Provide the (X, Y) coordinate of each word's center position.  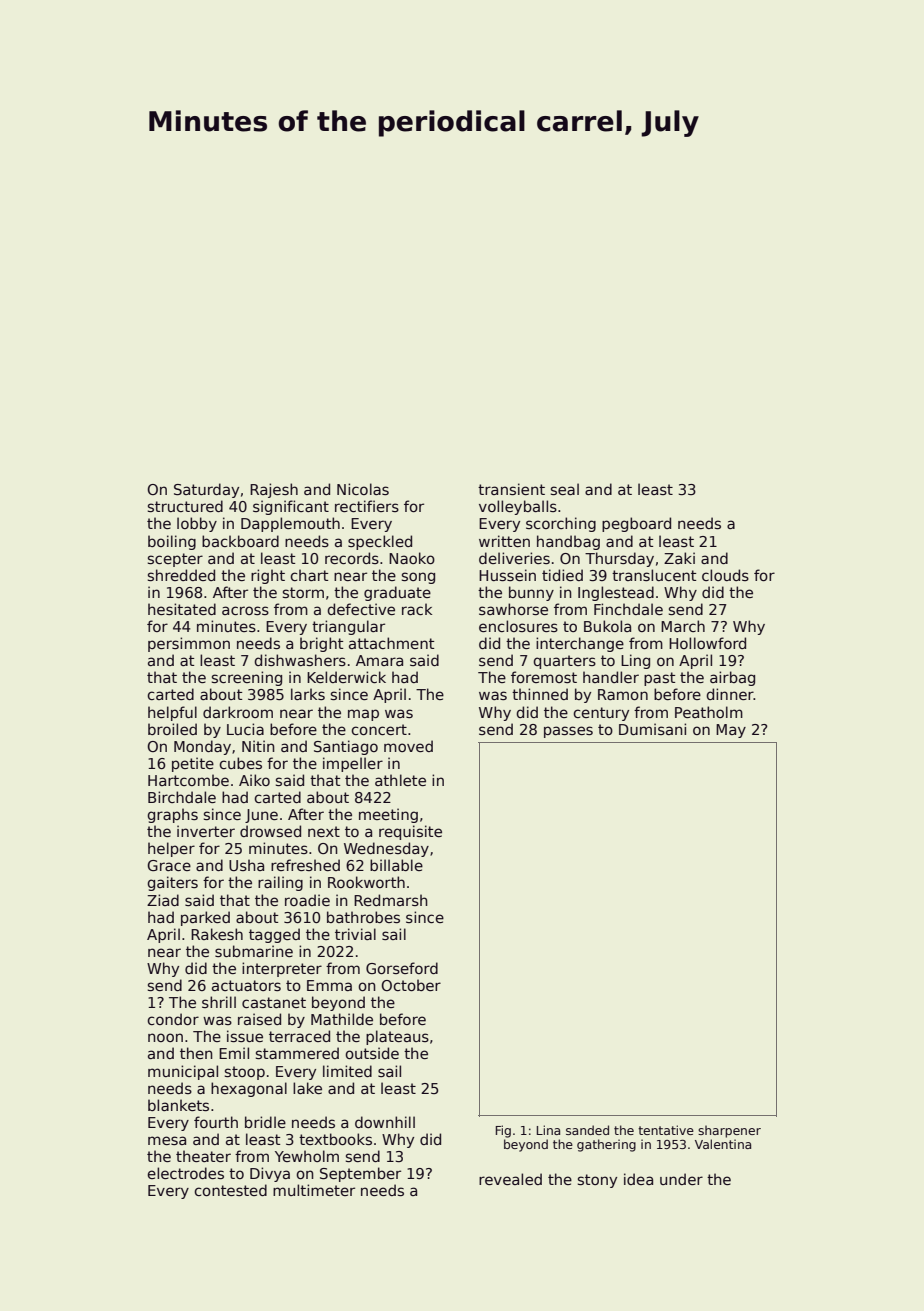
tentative (666, 1130)
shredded (181, 575)
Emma (329, 985)
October (411, 985)
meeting (388, 815)
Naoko (412, 558)
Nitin (258, 746)
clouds (725, 575)
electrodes (185, 1173)
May (731, 731)
